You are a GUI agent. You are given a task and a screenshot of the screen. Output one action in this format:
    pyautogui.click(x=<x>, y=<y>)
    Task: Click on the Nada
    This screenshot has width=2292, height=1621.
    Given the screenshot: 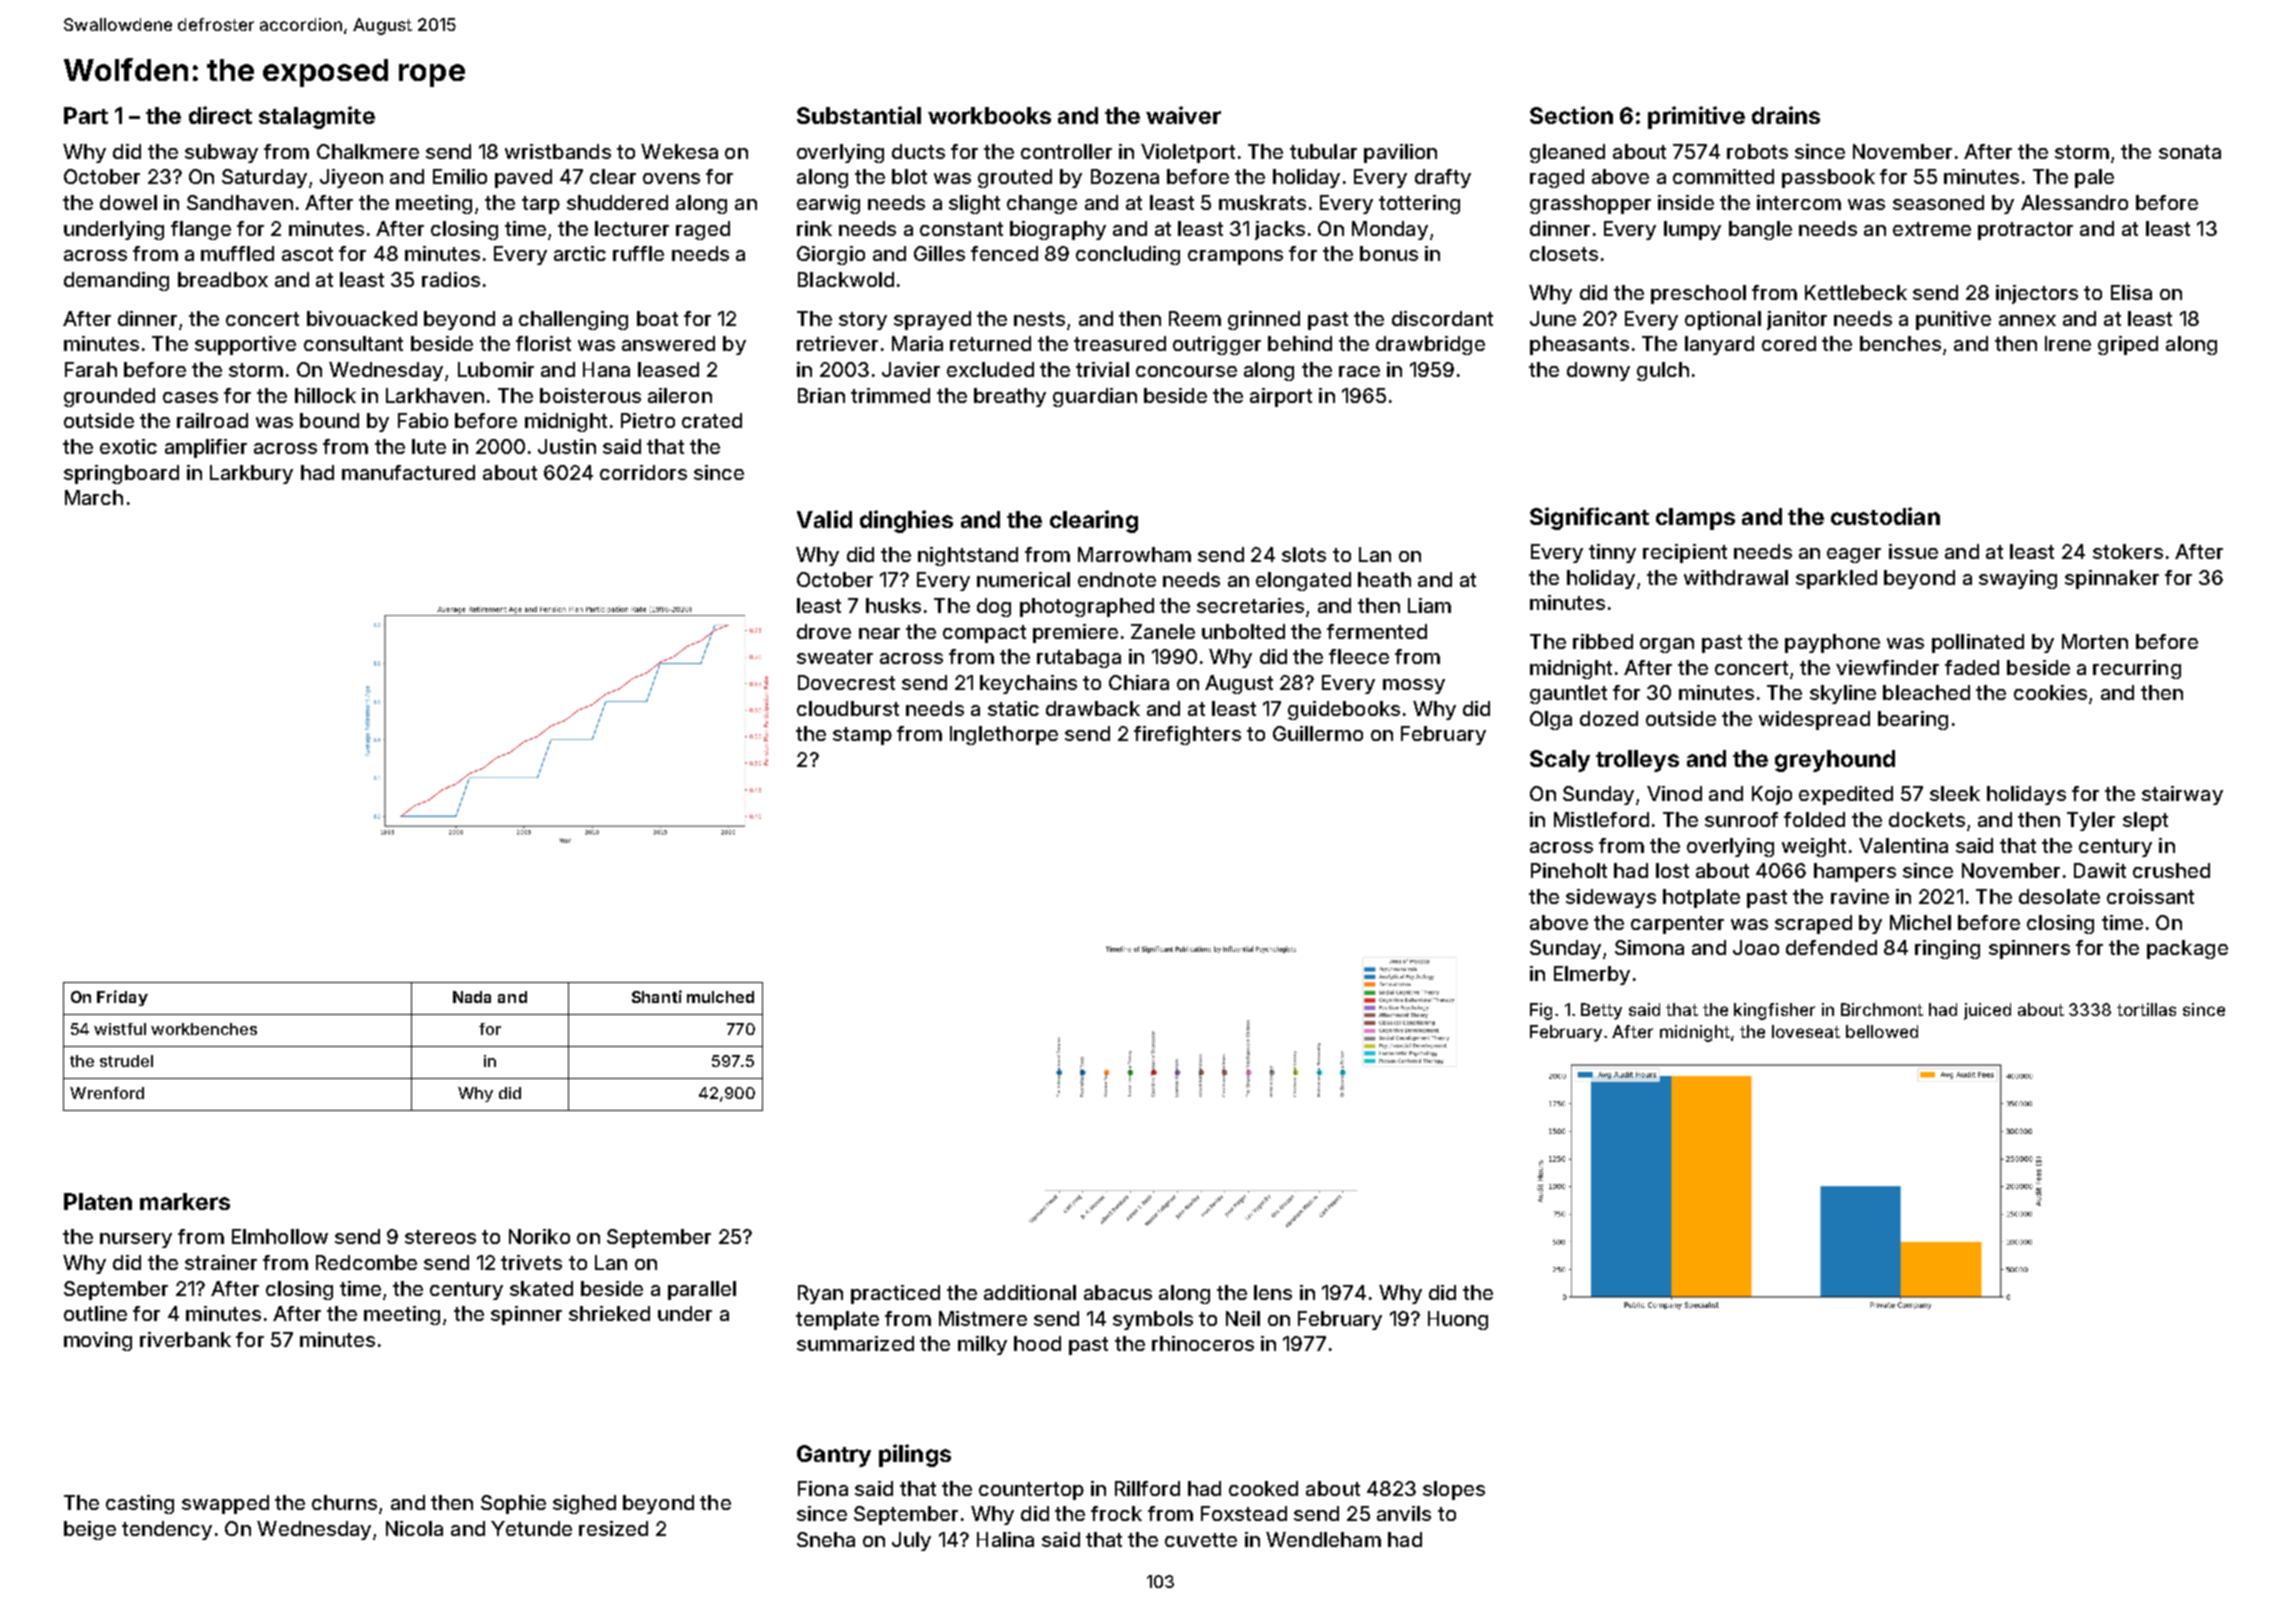 What is the action you would take?
    pyautogui.click(x=472, y=997)
